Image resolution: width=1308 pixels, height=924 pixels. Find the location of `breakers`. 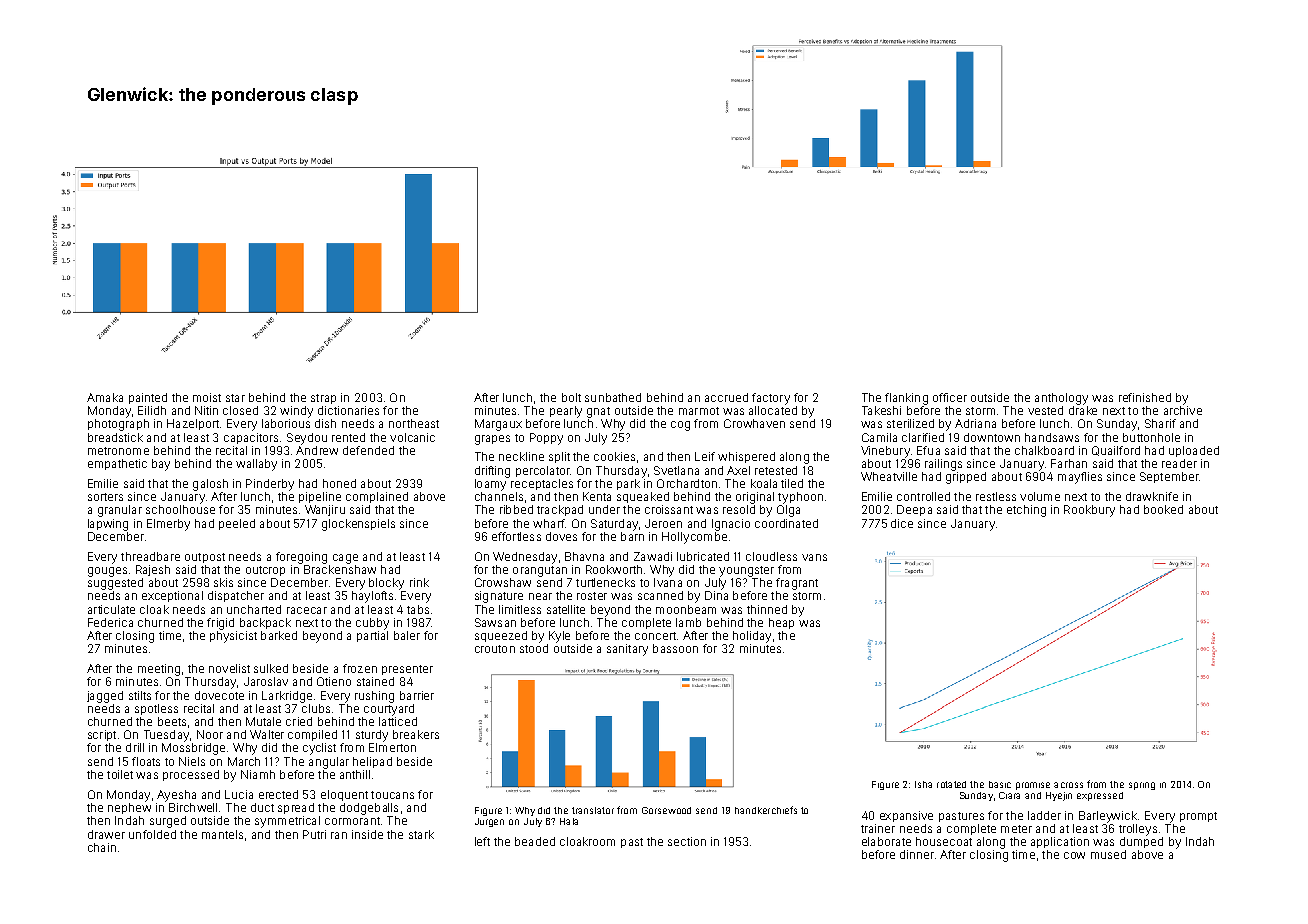

breakers is located at coordinates (416, 734).
